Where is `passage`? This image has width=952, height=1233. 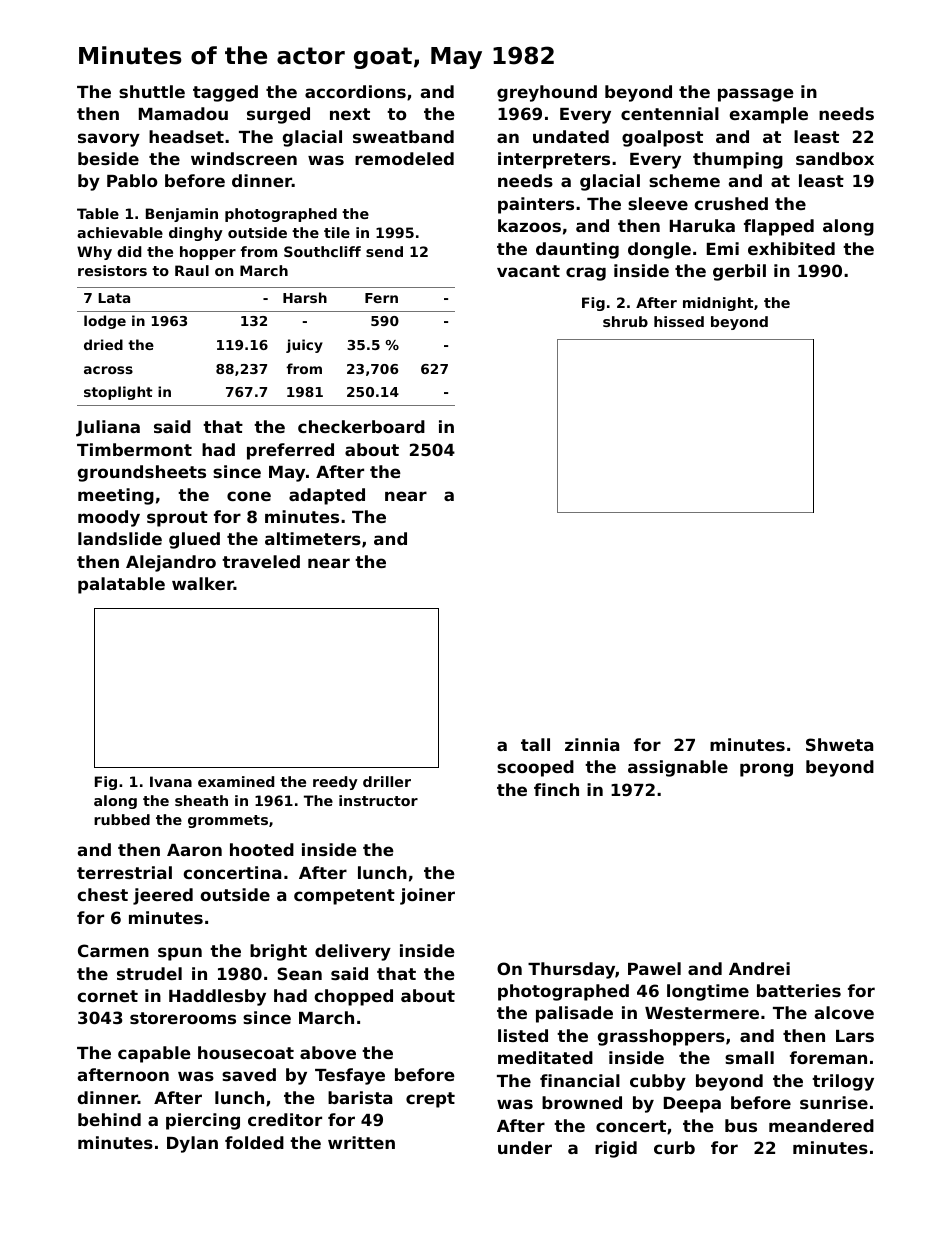 passage is located at coordinates (756, 95).
